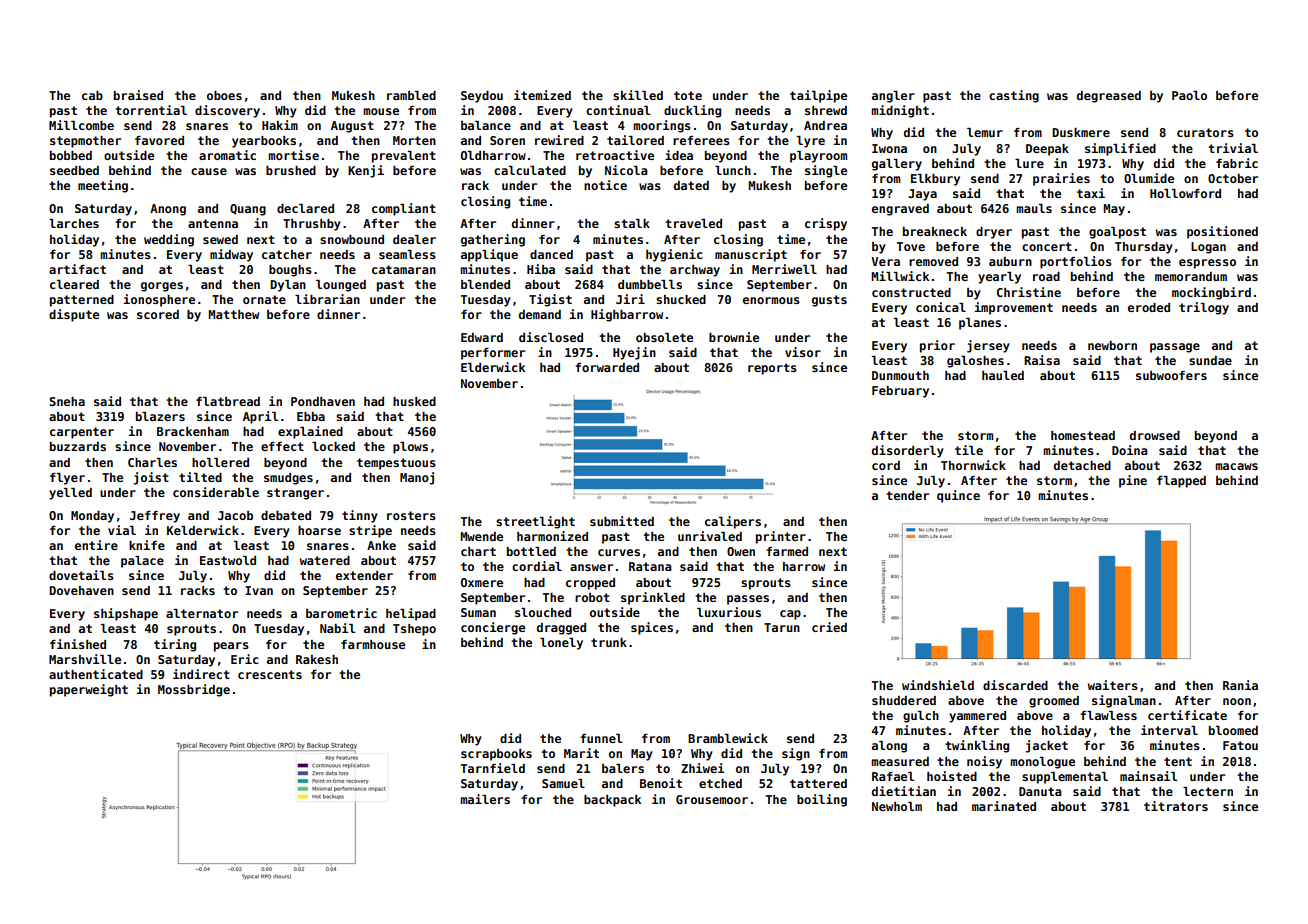 This screenshot has width=1308, height=924. I want to click on prevalent, so click(404, 157).
